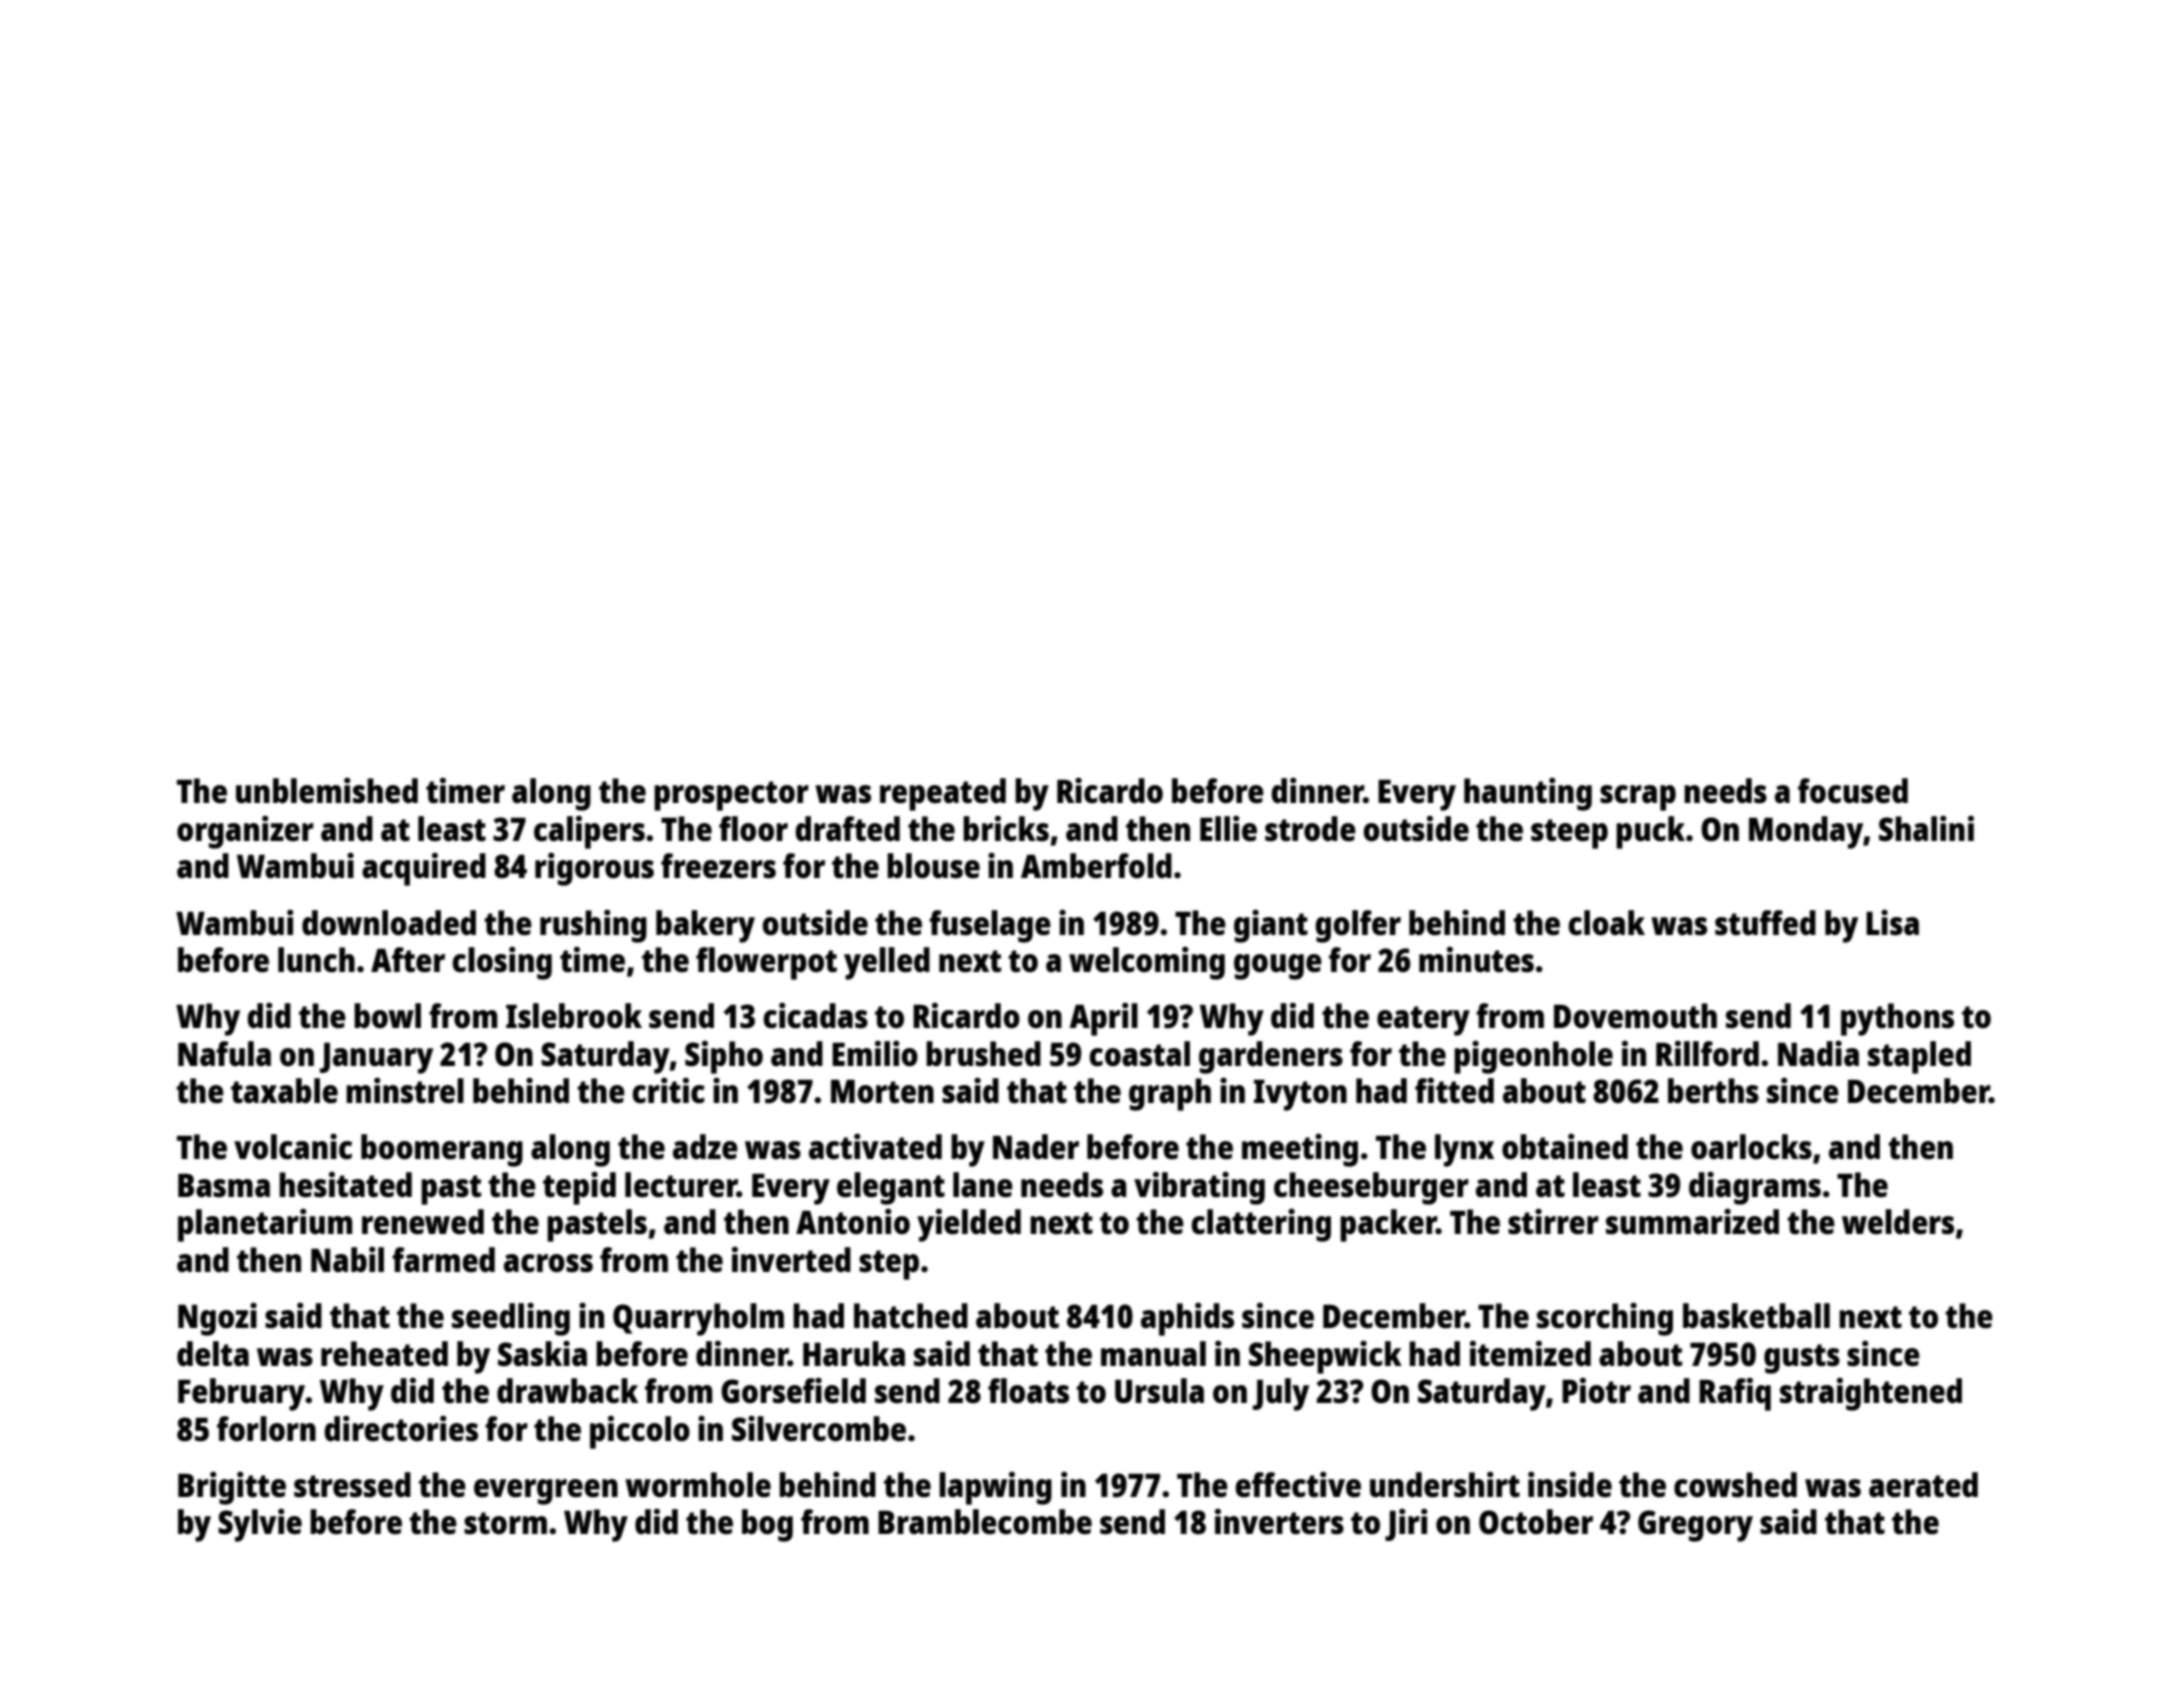 Image resolution: width=2178 pixels, height=1683 pixels. Describe the element at coordinates (1199, 1188) in the page. I see `vibrating` at that location.
